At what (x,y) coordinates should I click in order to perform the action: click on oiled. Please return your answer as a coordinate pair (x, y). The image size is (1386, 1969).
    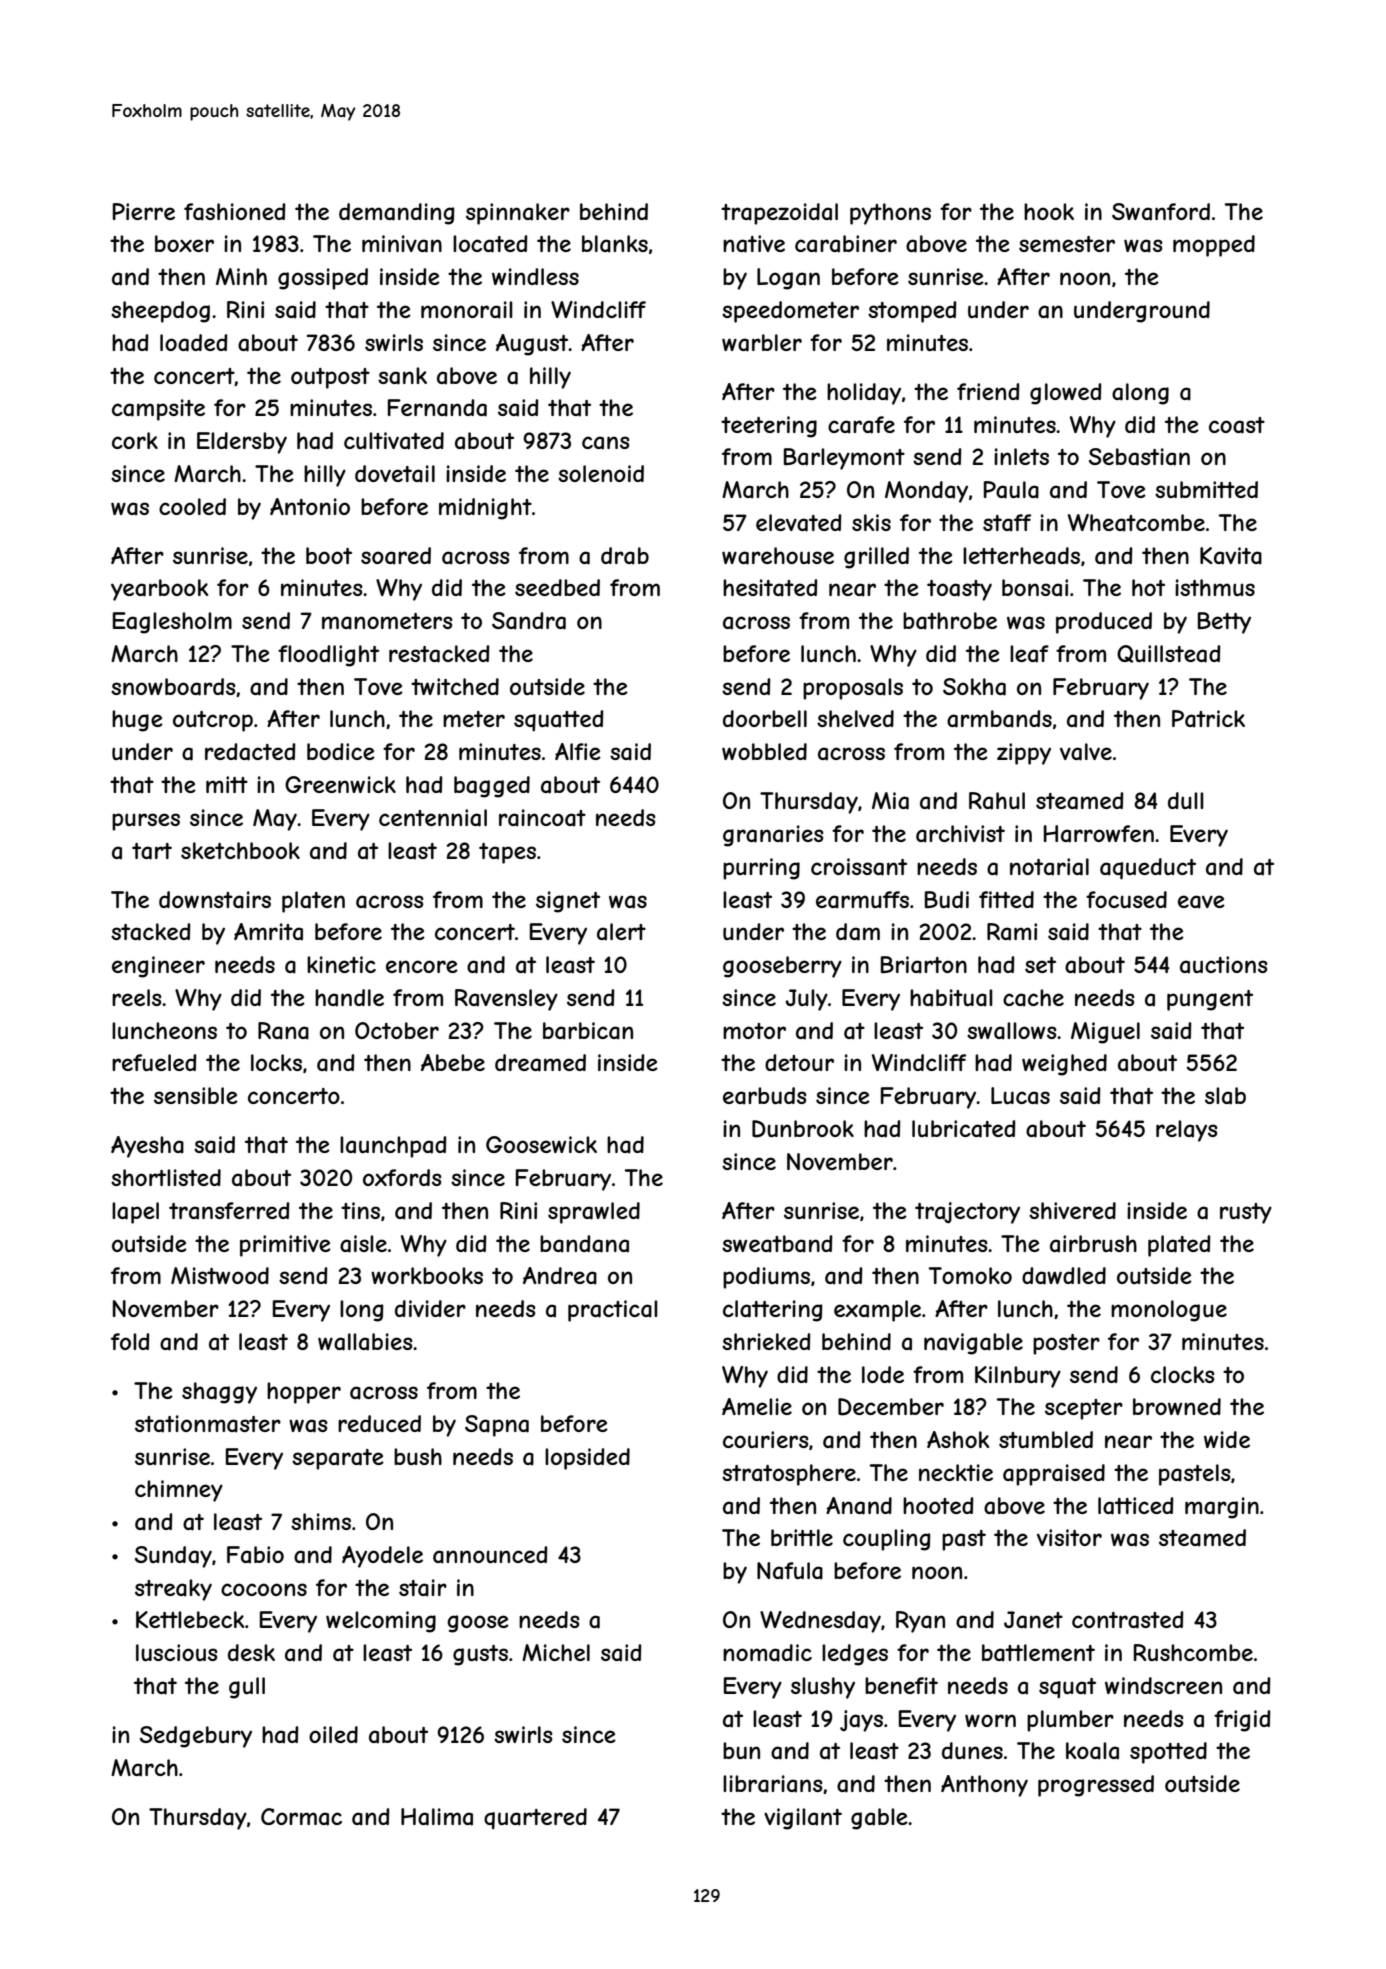
    Looking at the image, I should click on (333, 1734).
